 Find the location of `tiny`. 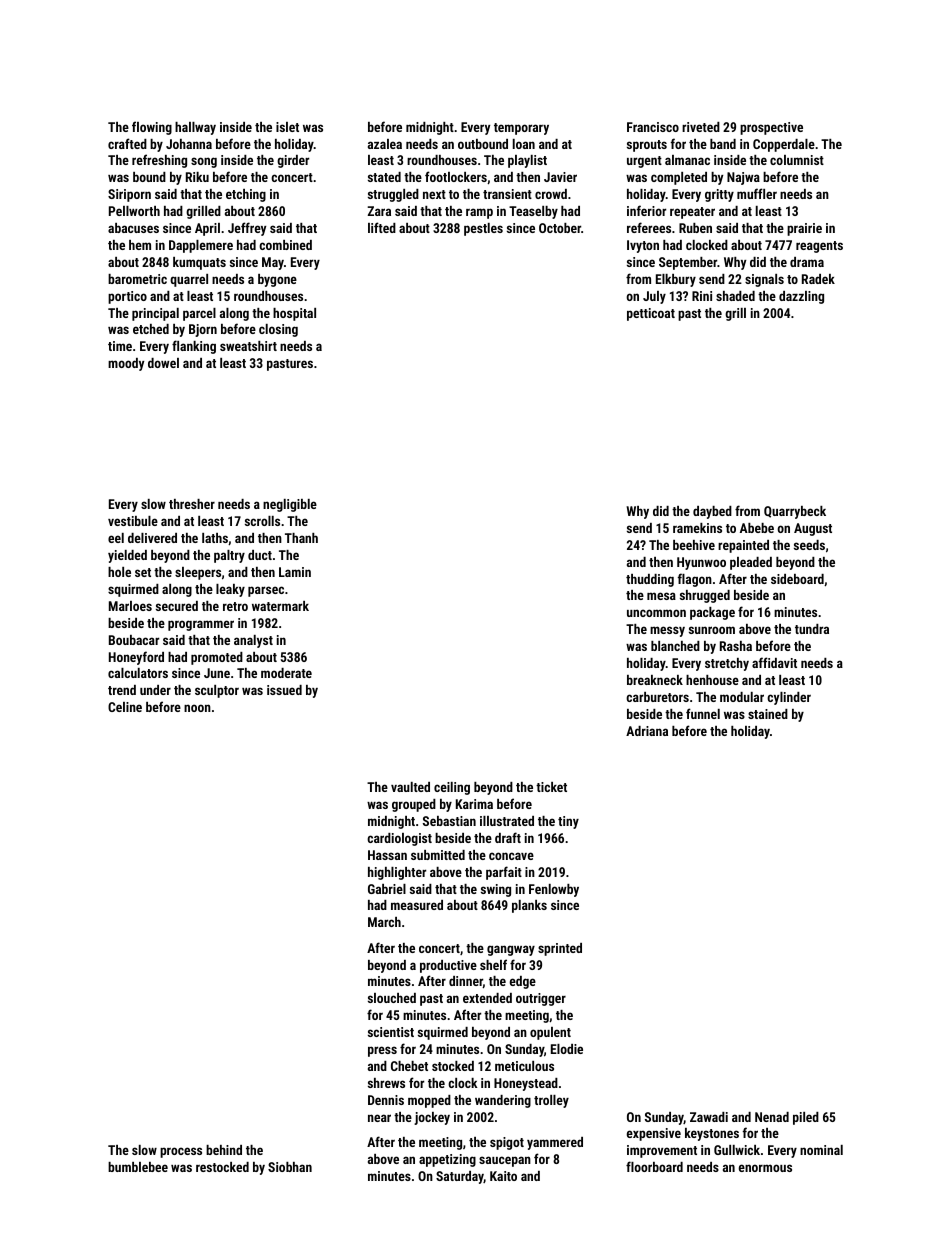

tiny is located at coordinates (568, 822).
